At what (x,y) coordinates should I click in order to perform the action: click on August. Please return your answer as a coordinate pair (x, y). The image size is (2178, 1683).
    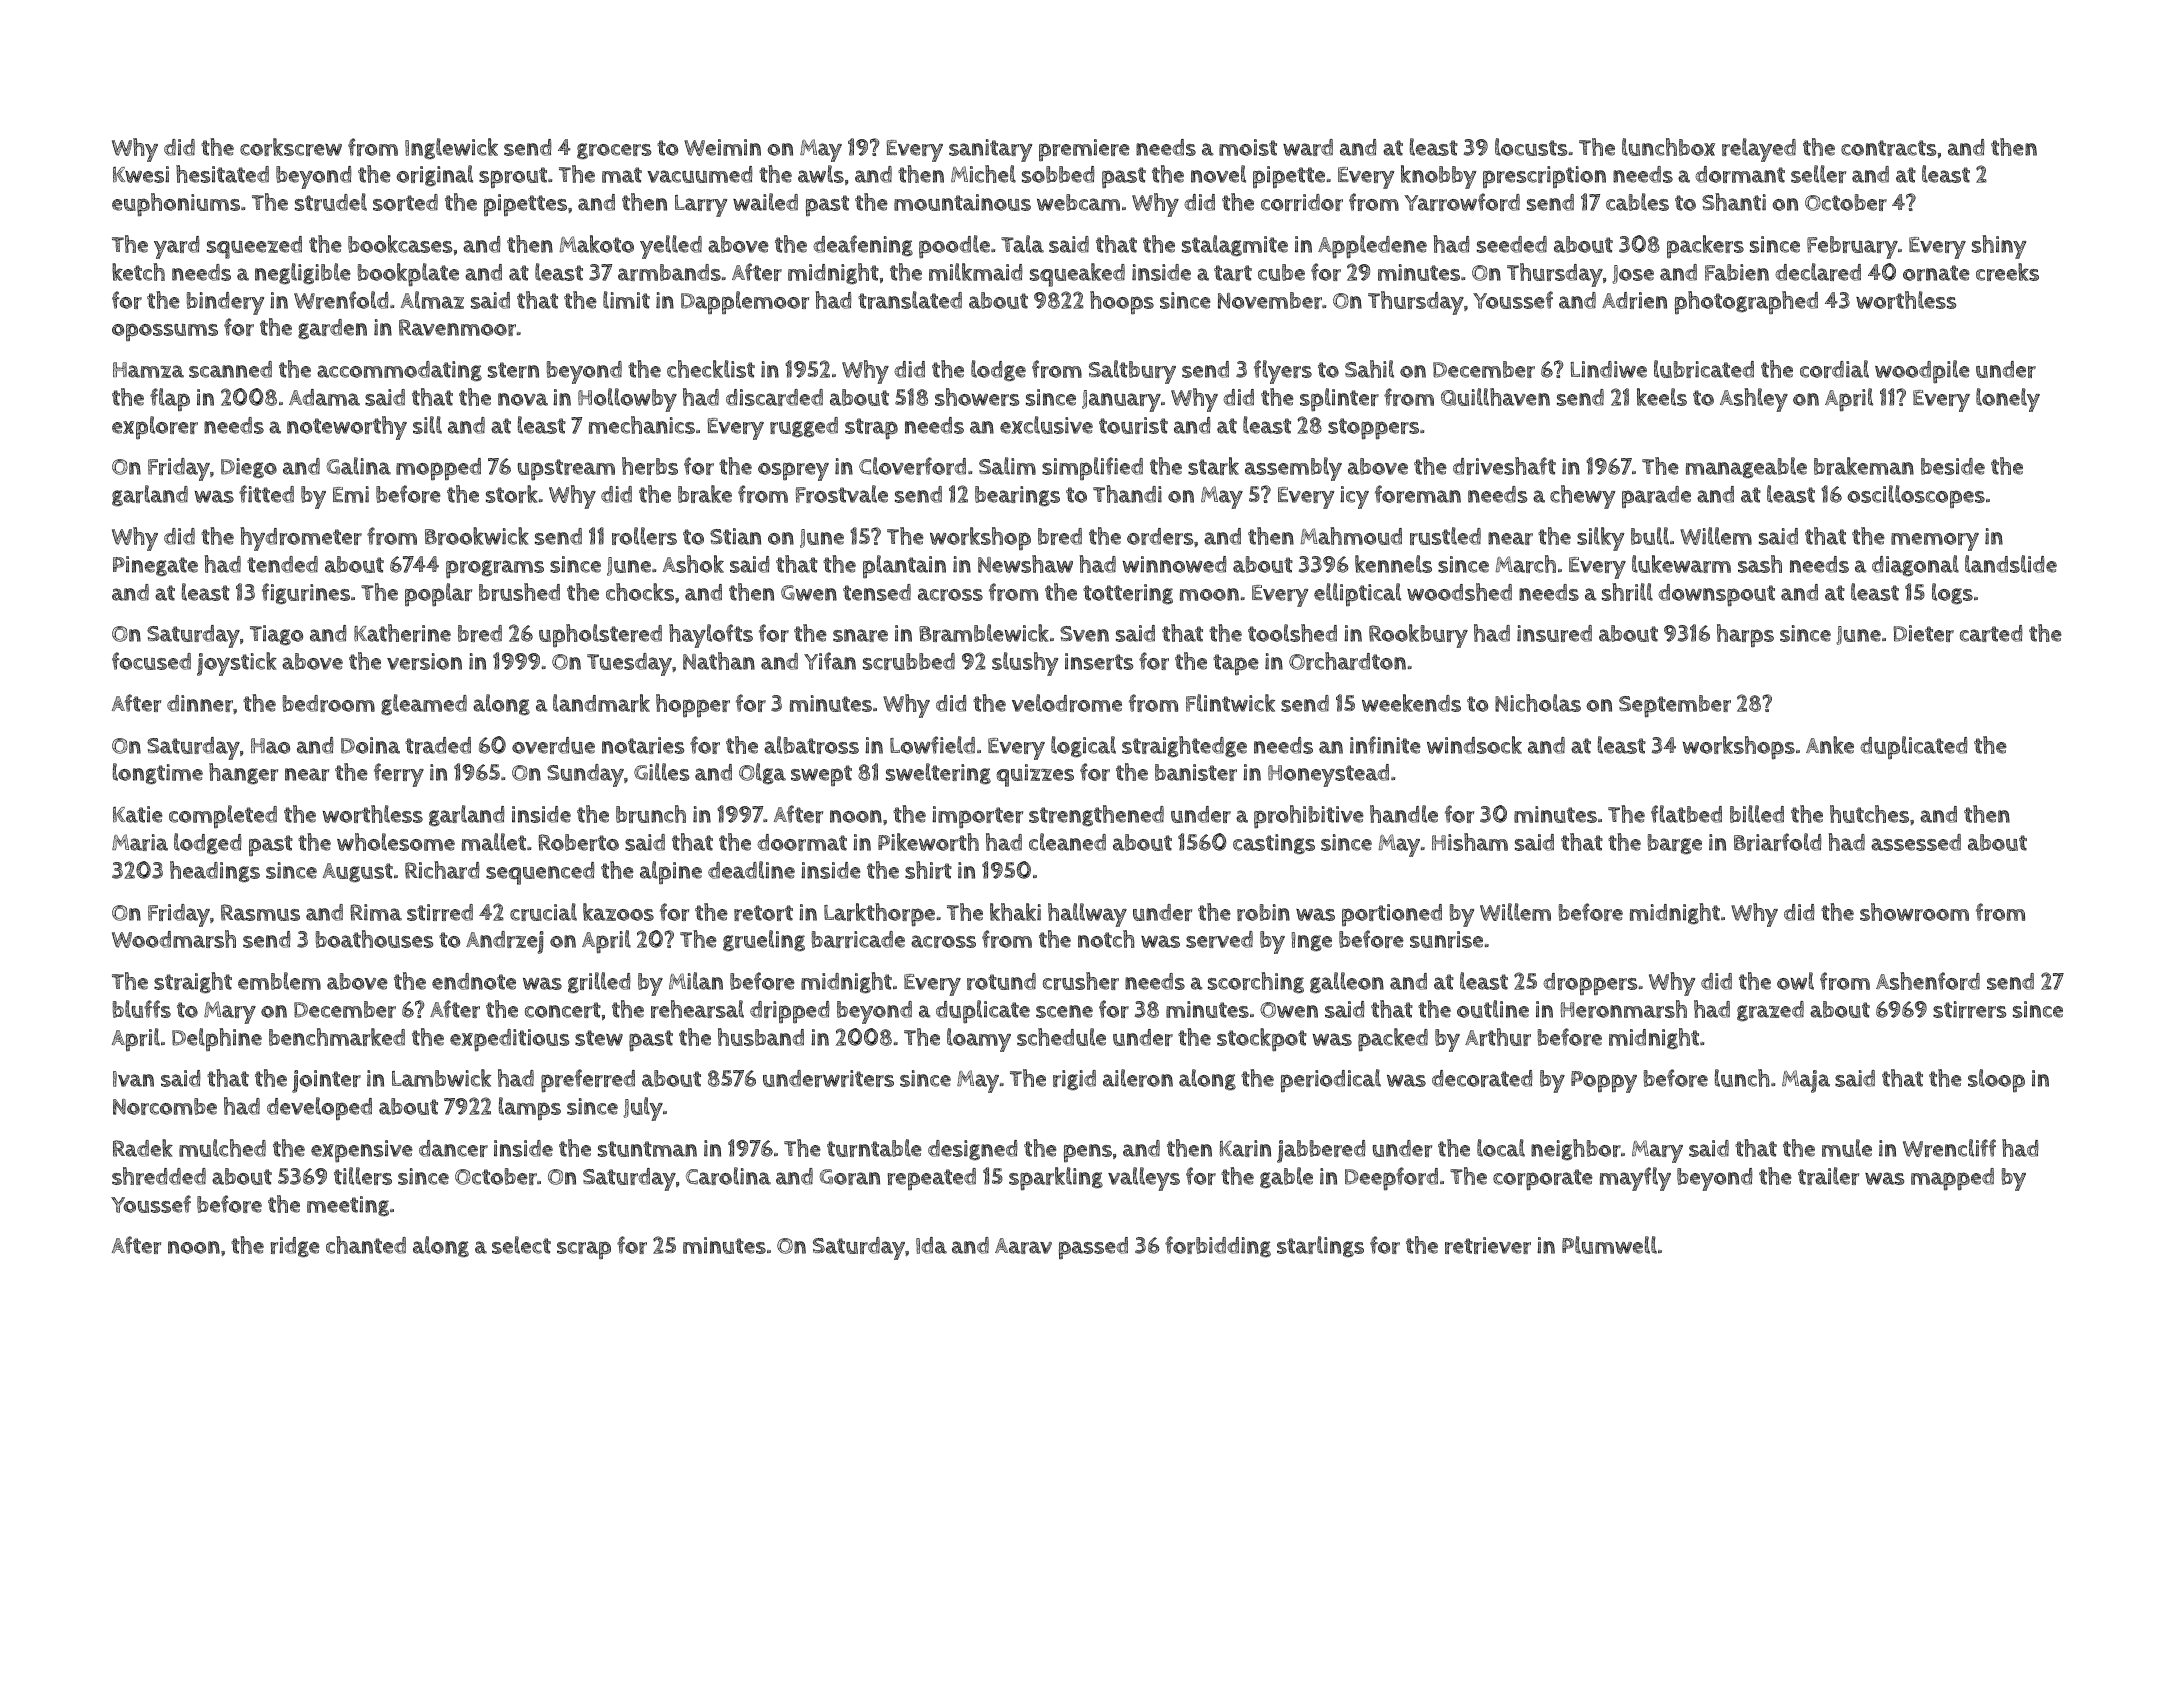
    Looking at the image, I should click on (358, 873).
